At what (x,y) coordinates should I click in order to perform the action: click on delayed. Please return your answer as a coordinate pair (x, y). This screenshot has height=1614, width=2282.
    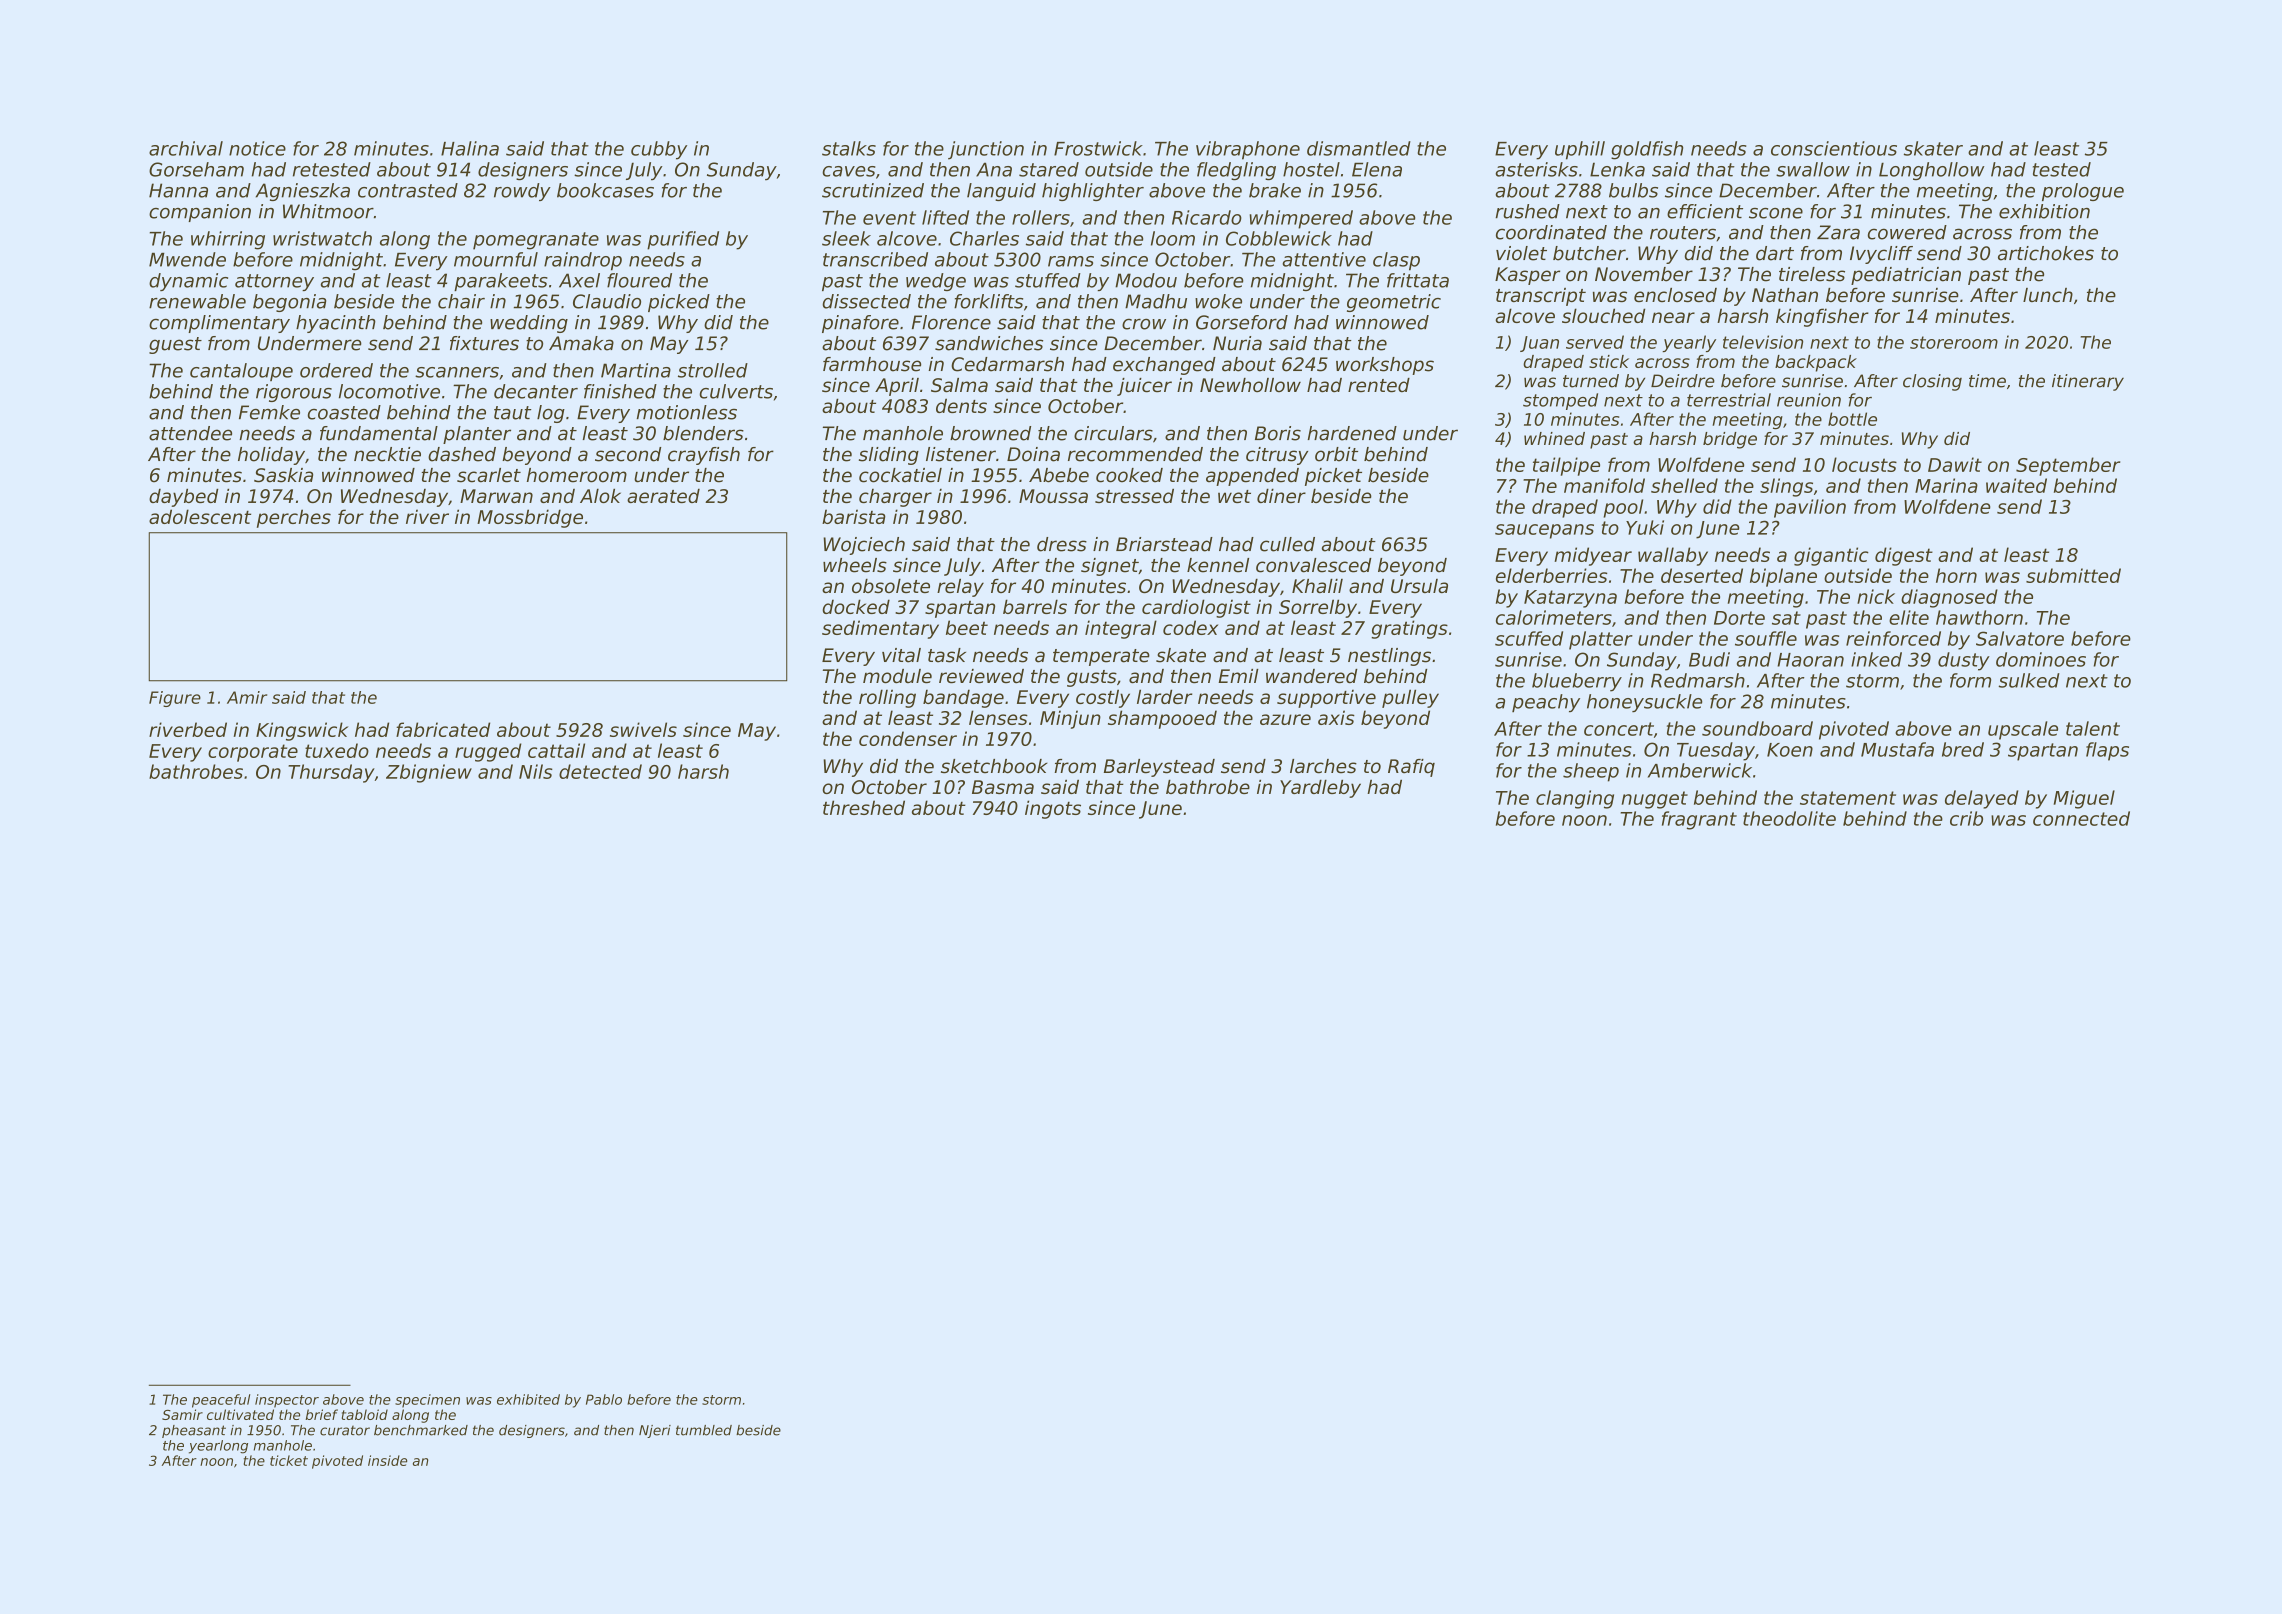
    Looking at the image, I should click on (1981, 799).
